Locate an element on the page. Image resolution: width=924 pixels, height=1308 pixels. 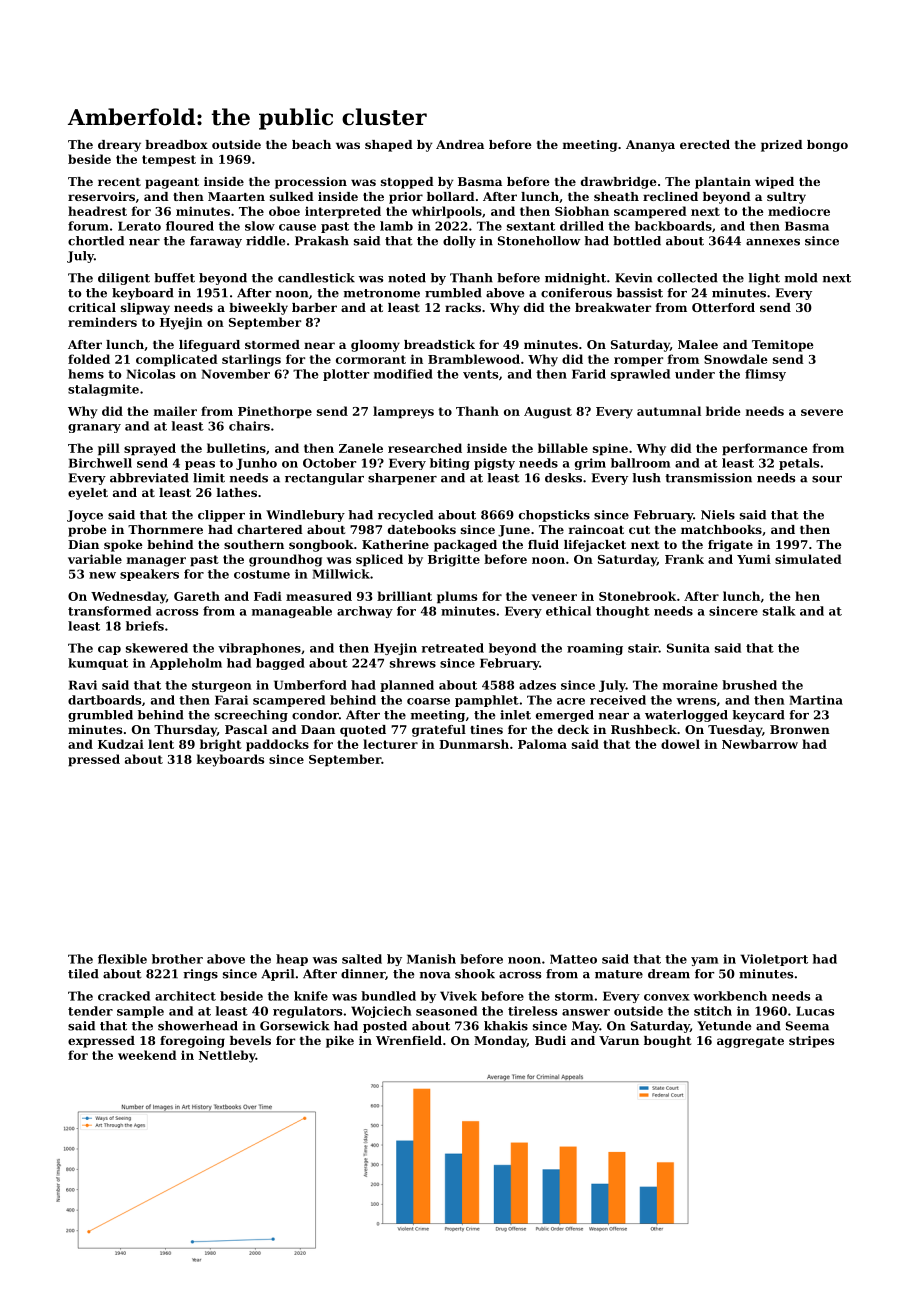
noted is located at coordinates (407, 278).
